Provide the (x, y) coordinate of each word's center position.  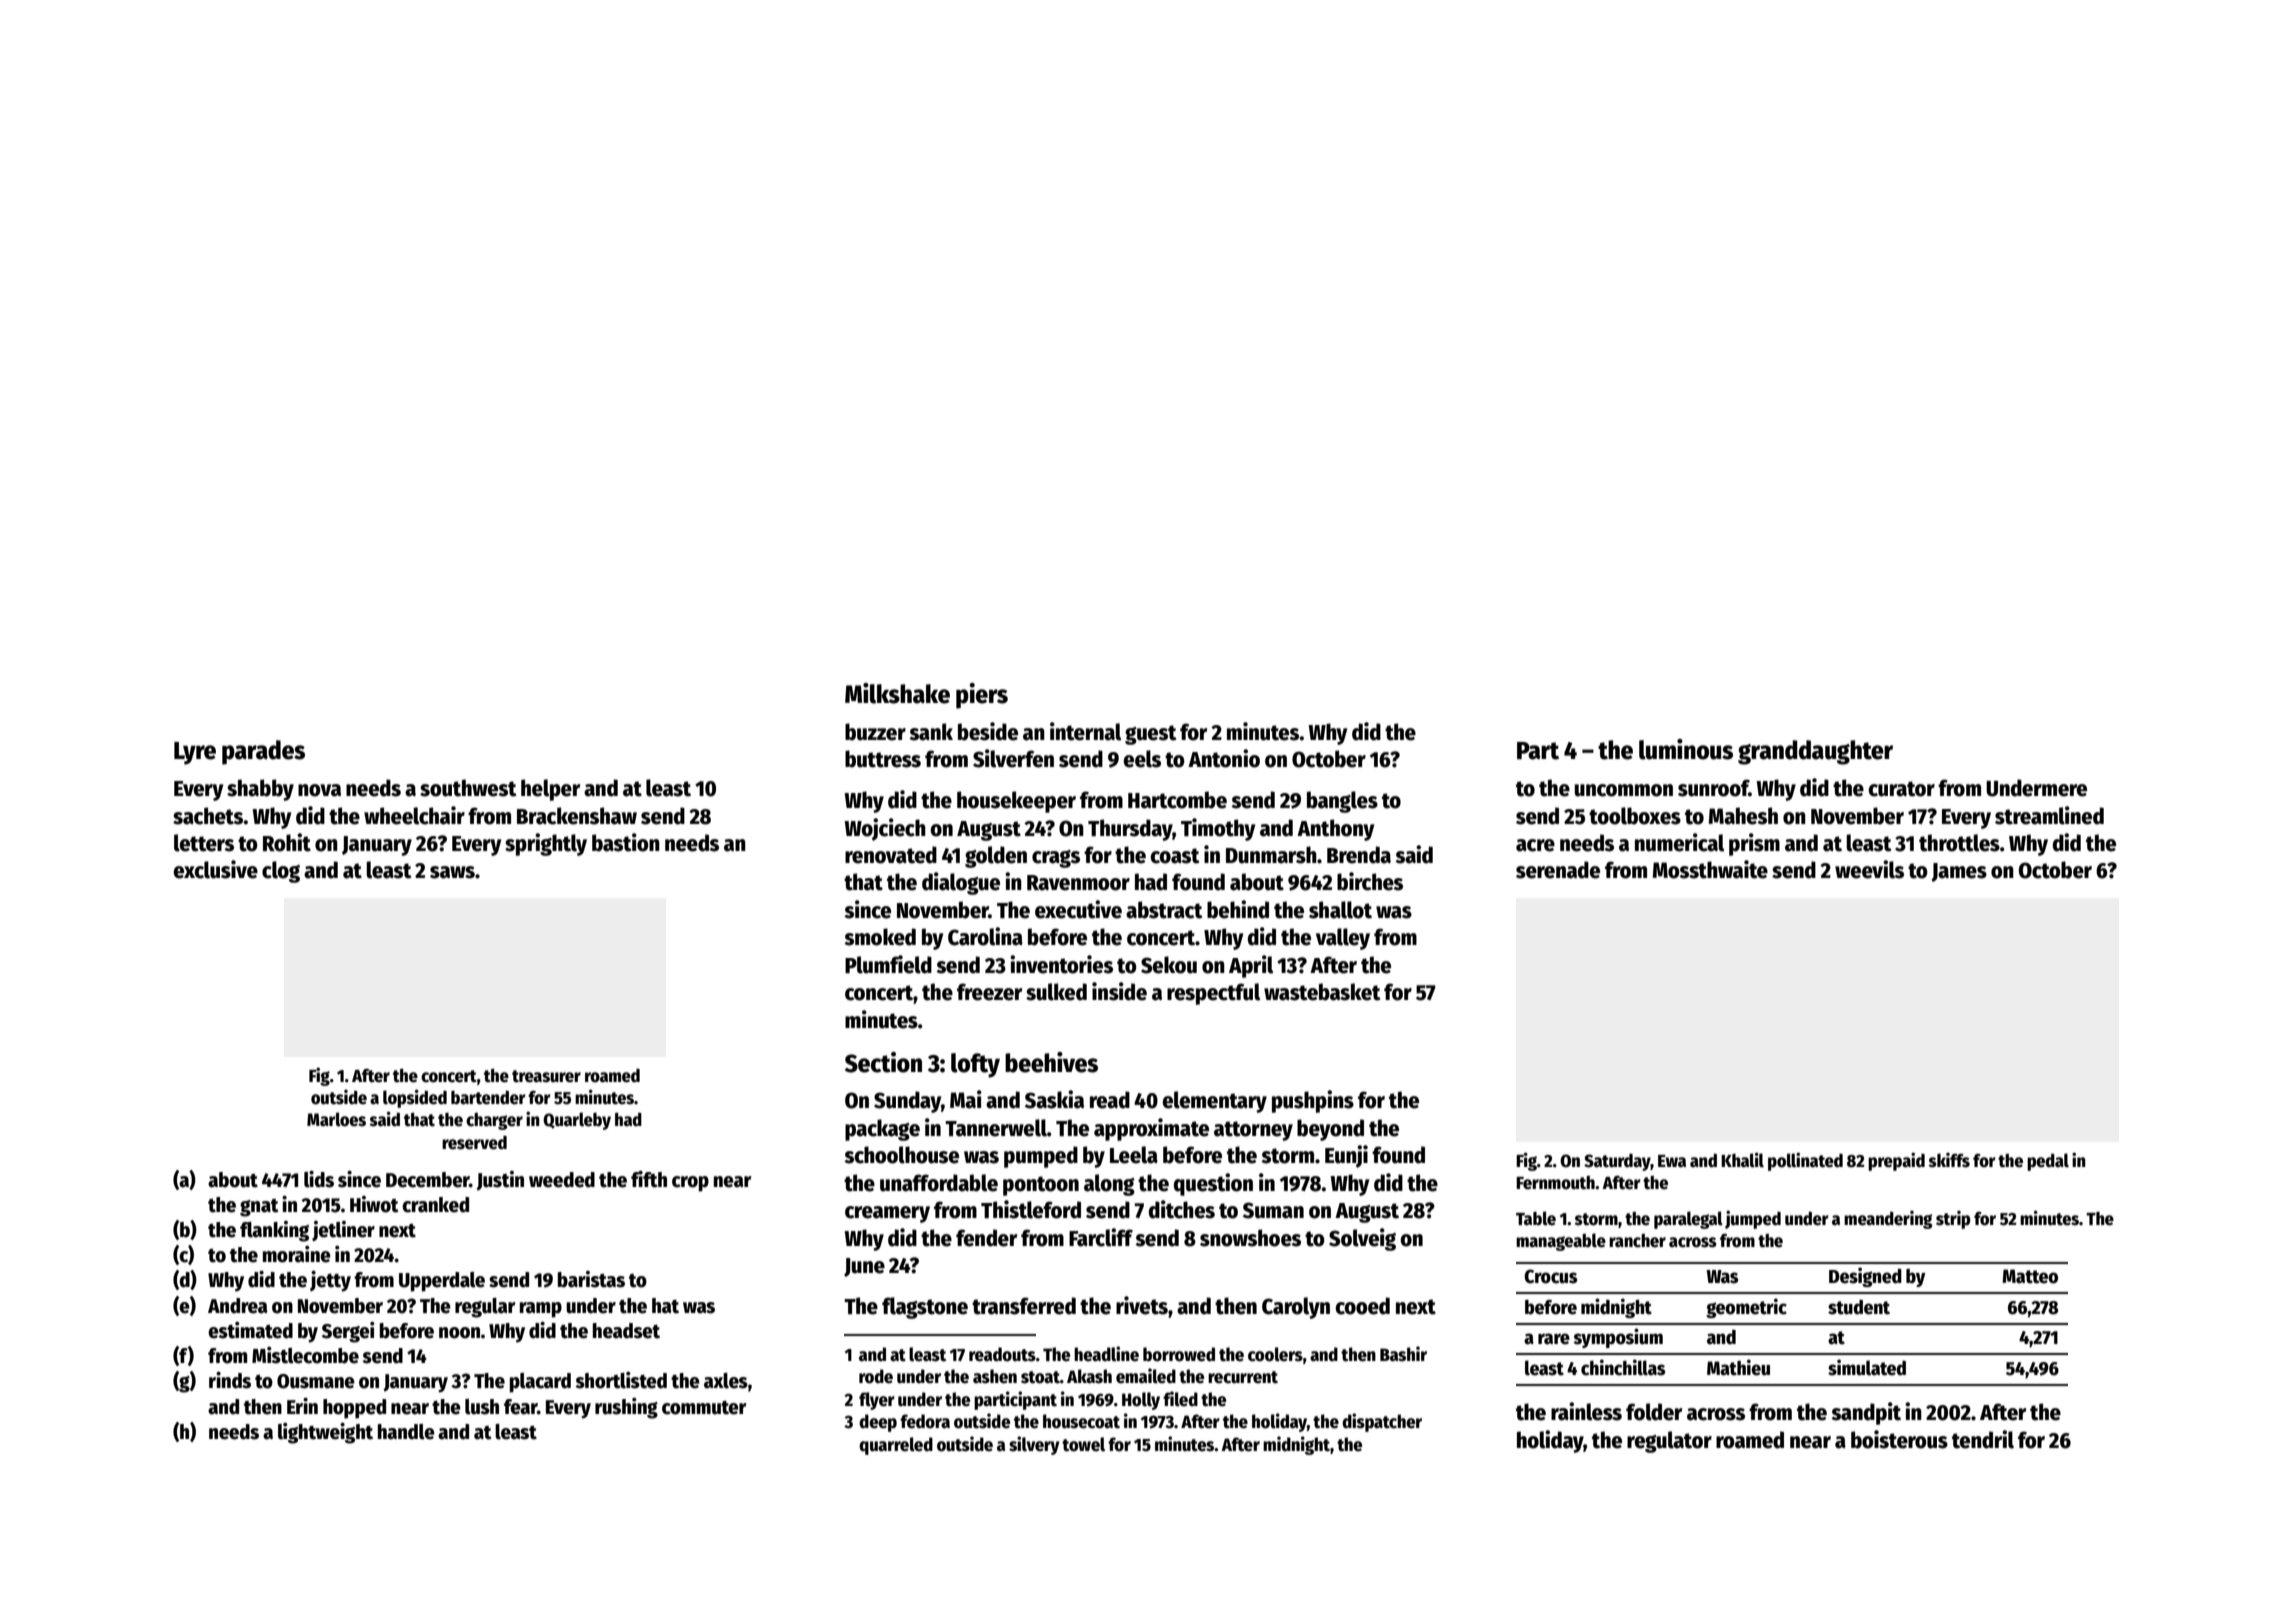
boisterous (1899, 1439)
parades (263, 752)
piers (982, 696)
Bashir (1403, 1354)
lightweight (325, 1433)
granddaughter (1815, 752)
